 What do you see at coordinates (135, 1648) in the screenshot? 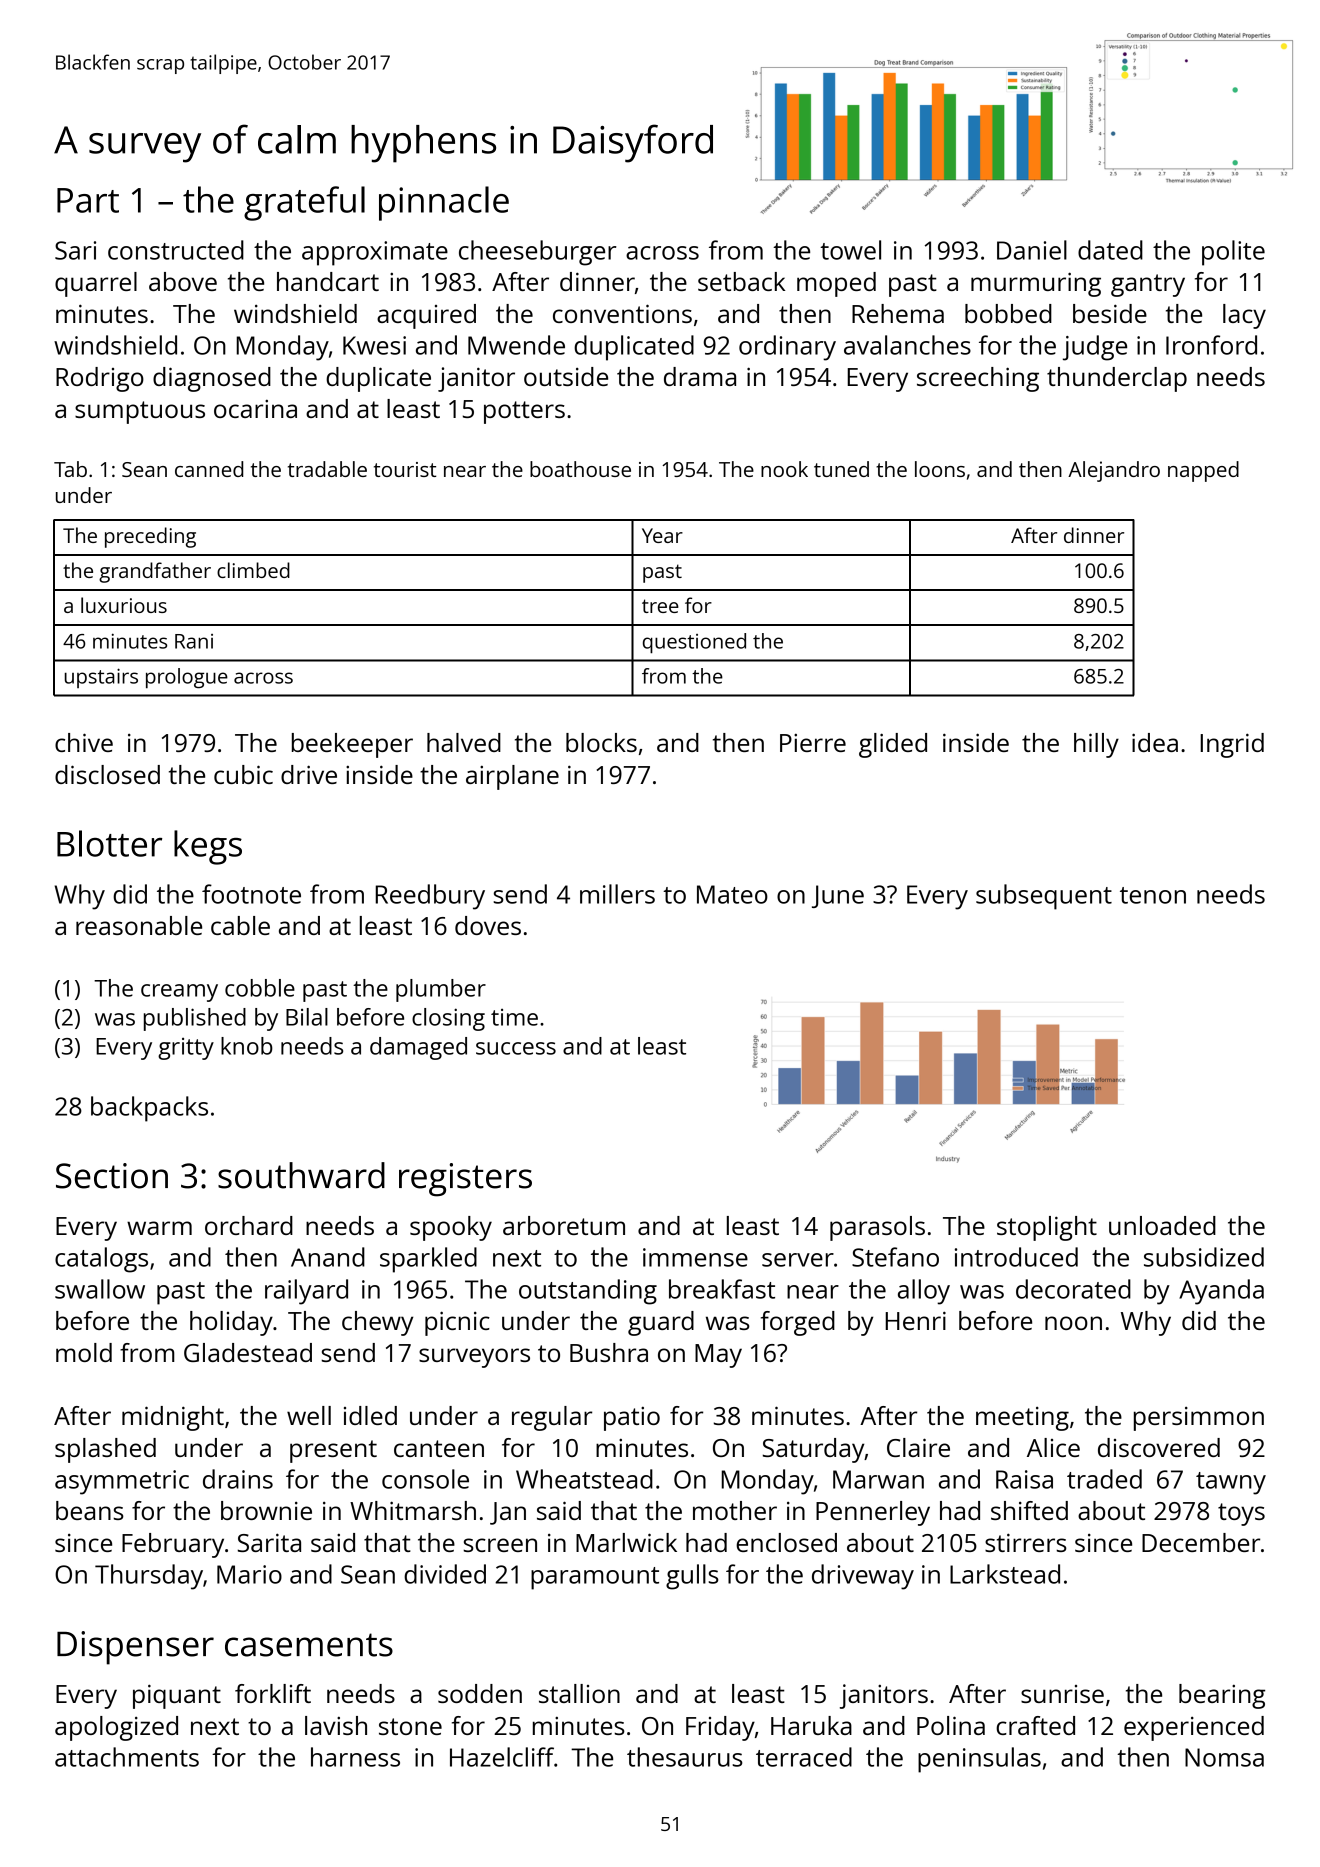
I see `Dispenser` at bounding box center [135, 1648].
